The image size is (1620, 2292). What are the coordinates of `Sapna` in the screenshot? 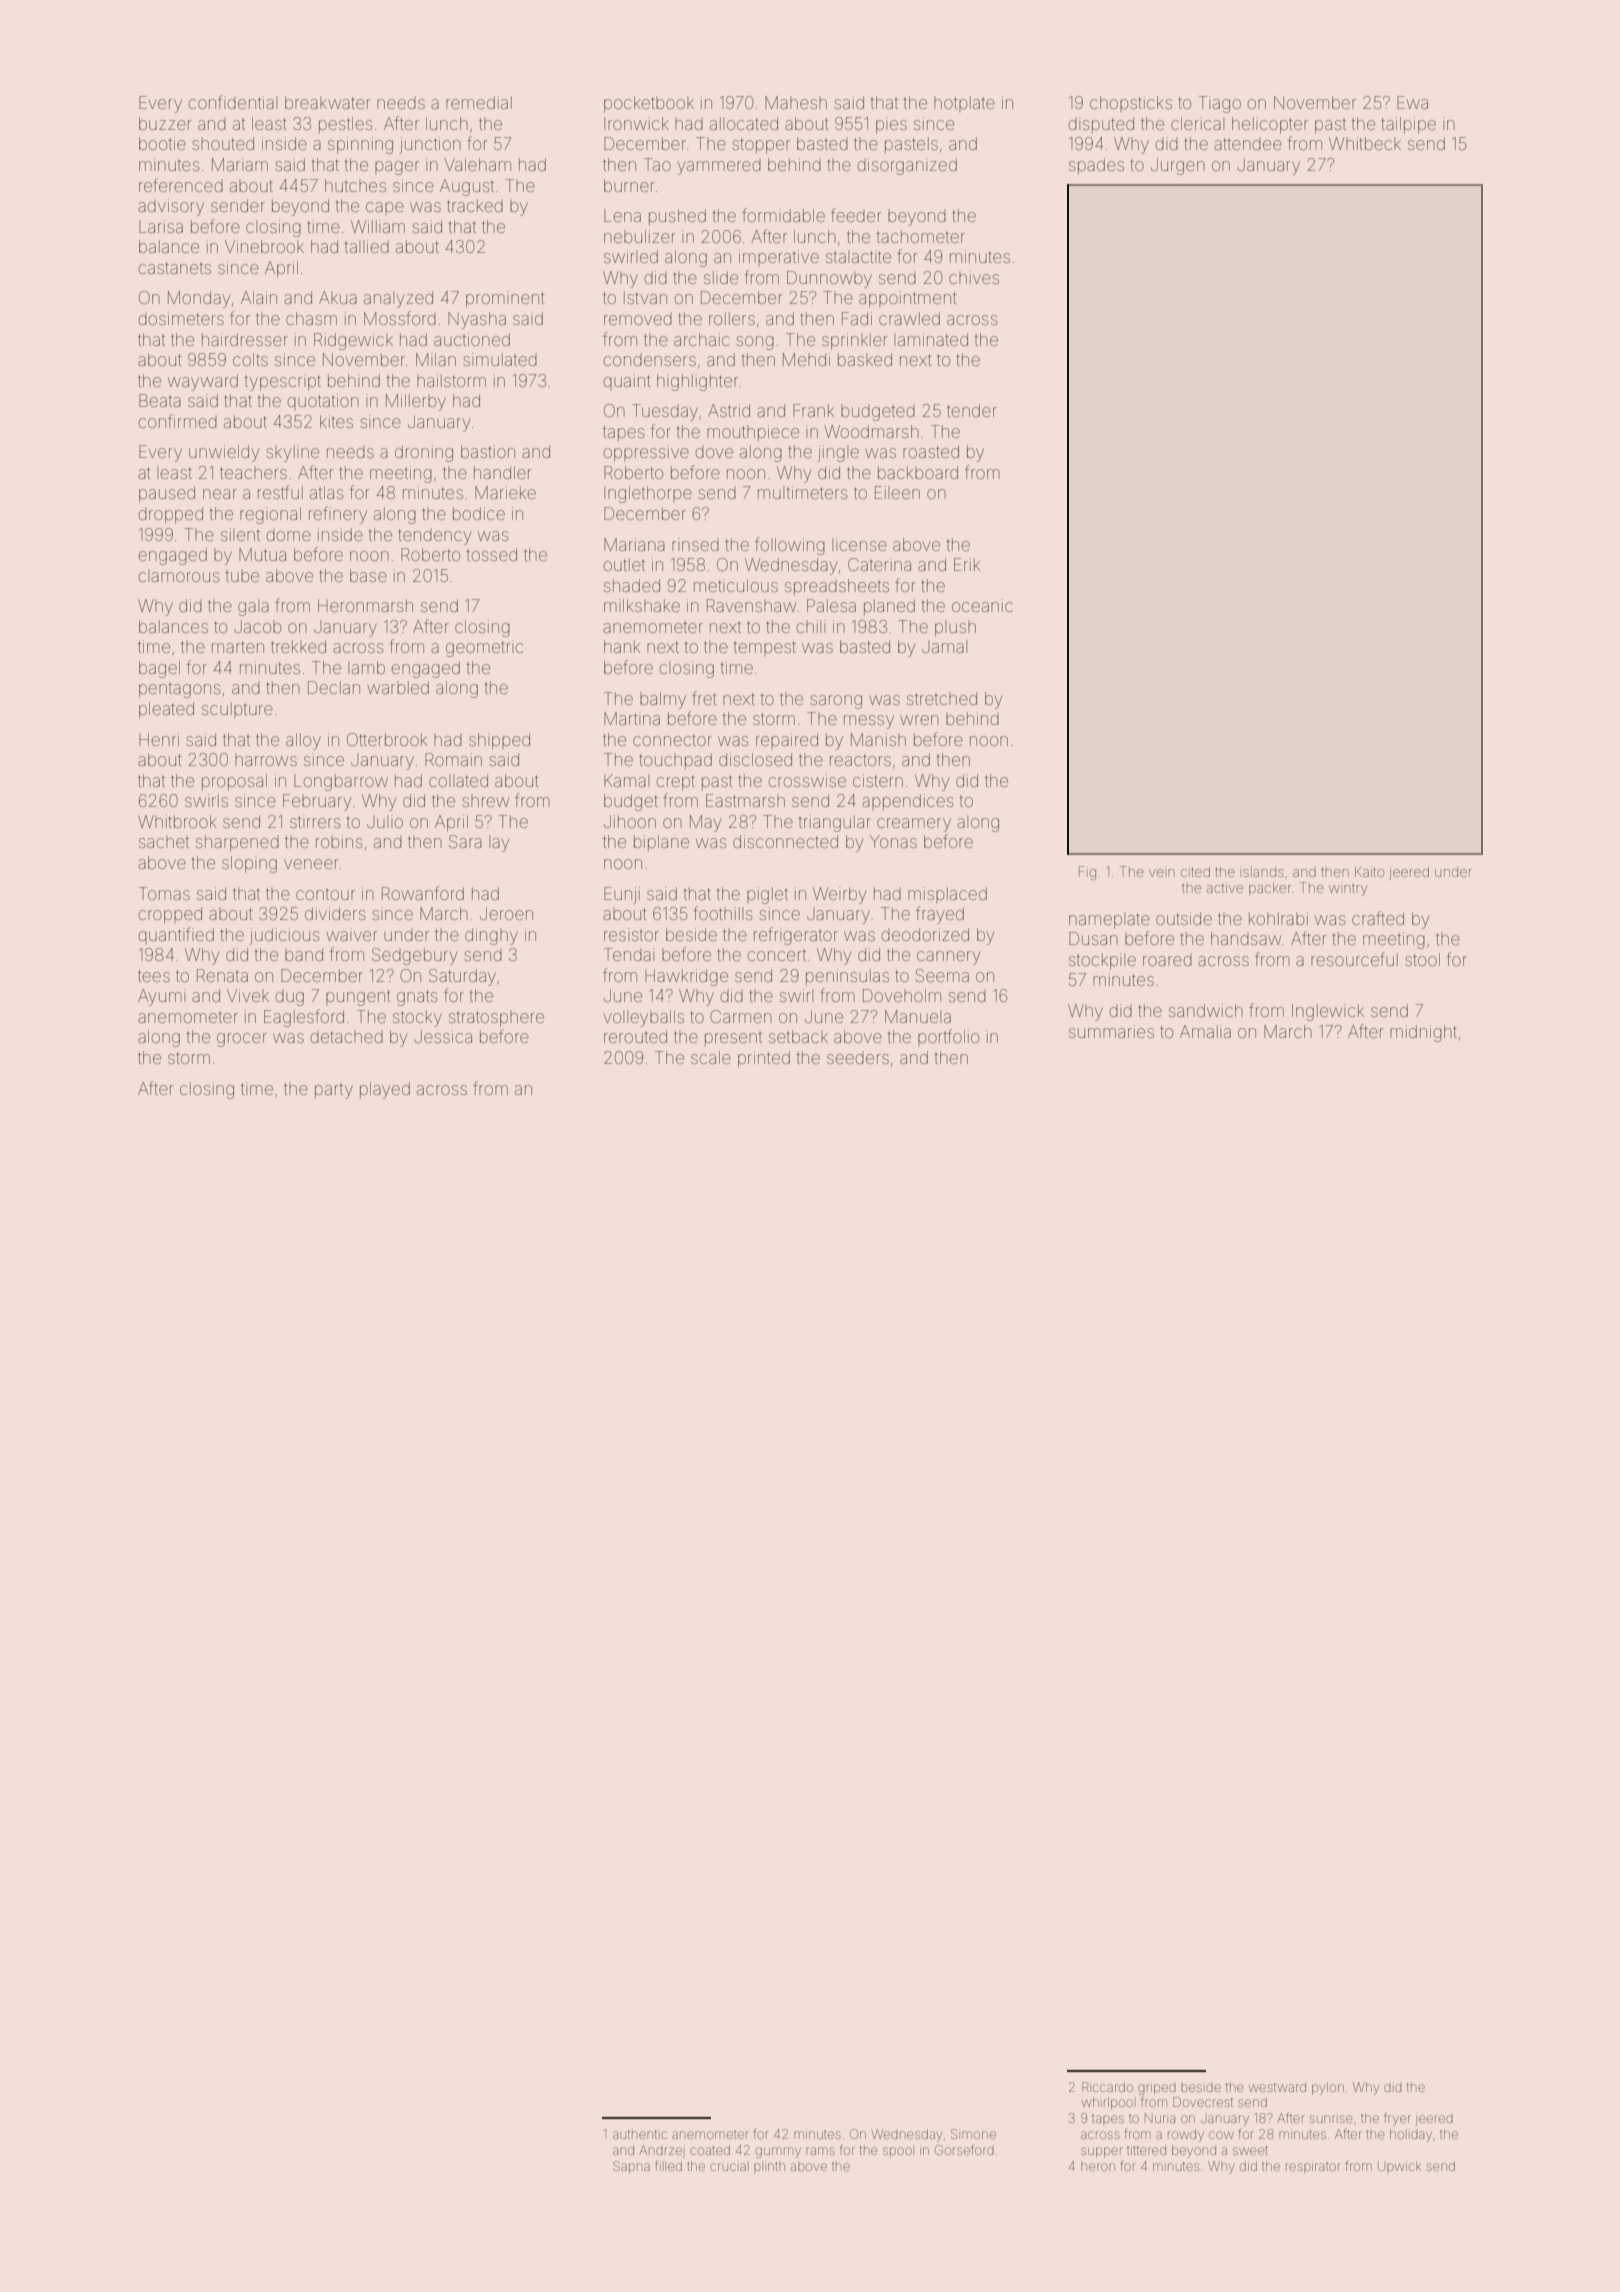 It's located at (631, 2166).
